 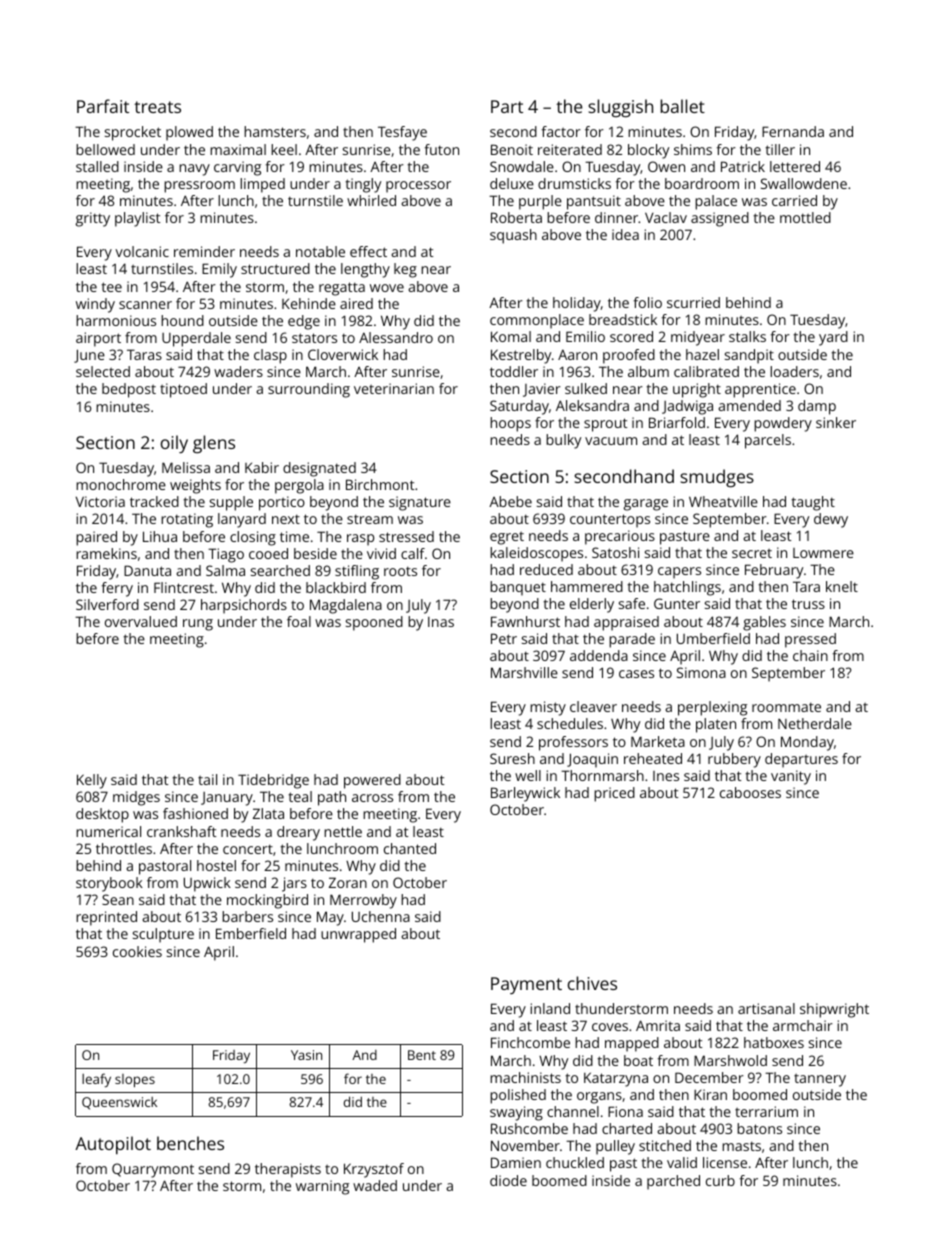 I want to click on Inas, so click(x=441, y=622).
